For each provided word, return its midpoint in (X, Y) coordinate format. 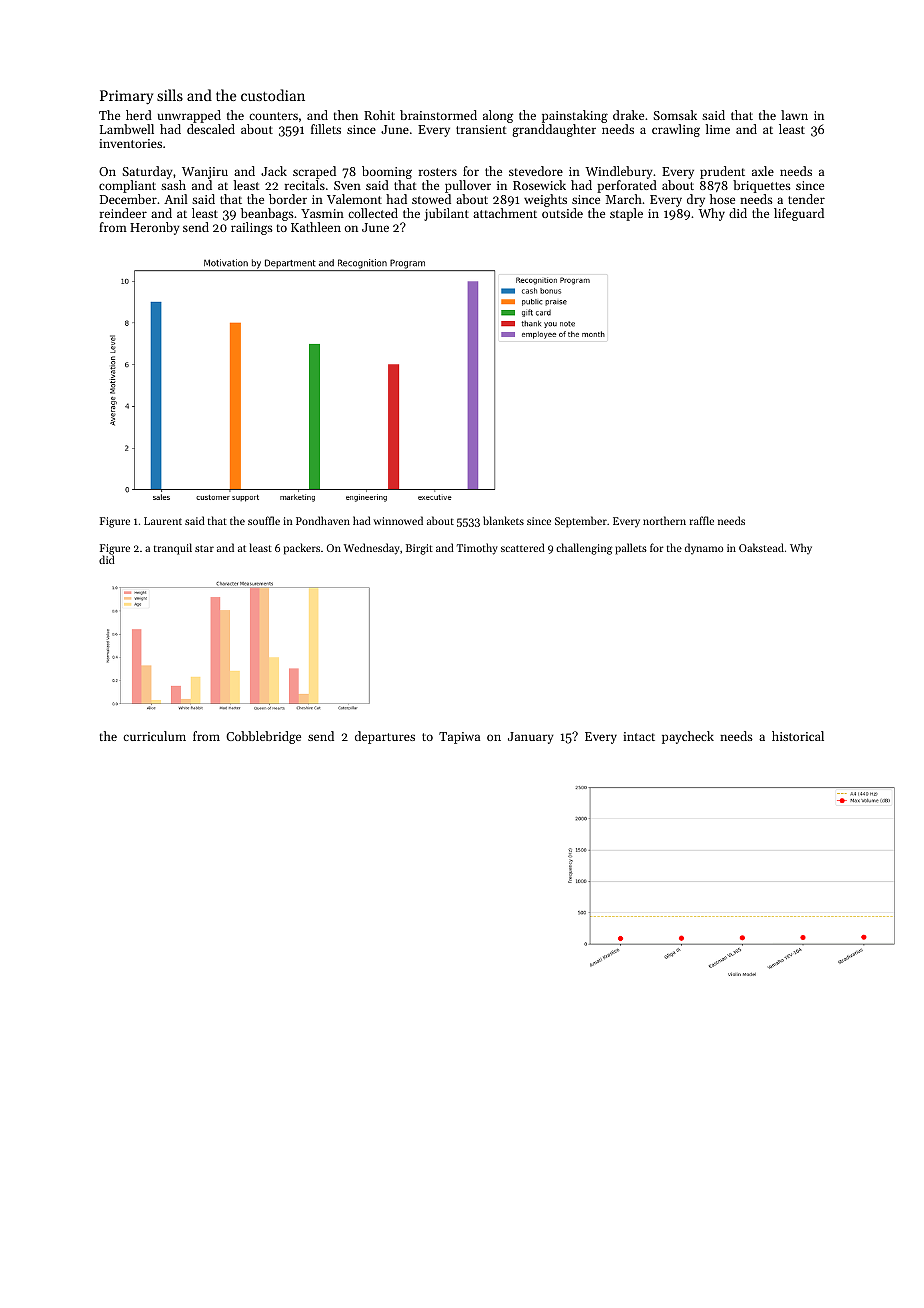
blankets (503, 520)
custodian (273, 95)
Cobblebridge (263, 737)
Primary (126, 97)
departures (385, 737)
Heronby (155, 228)
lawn (794, 115)
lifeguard (799, 214)
